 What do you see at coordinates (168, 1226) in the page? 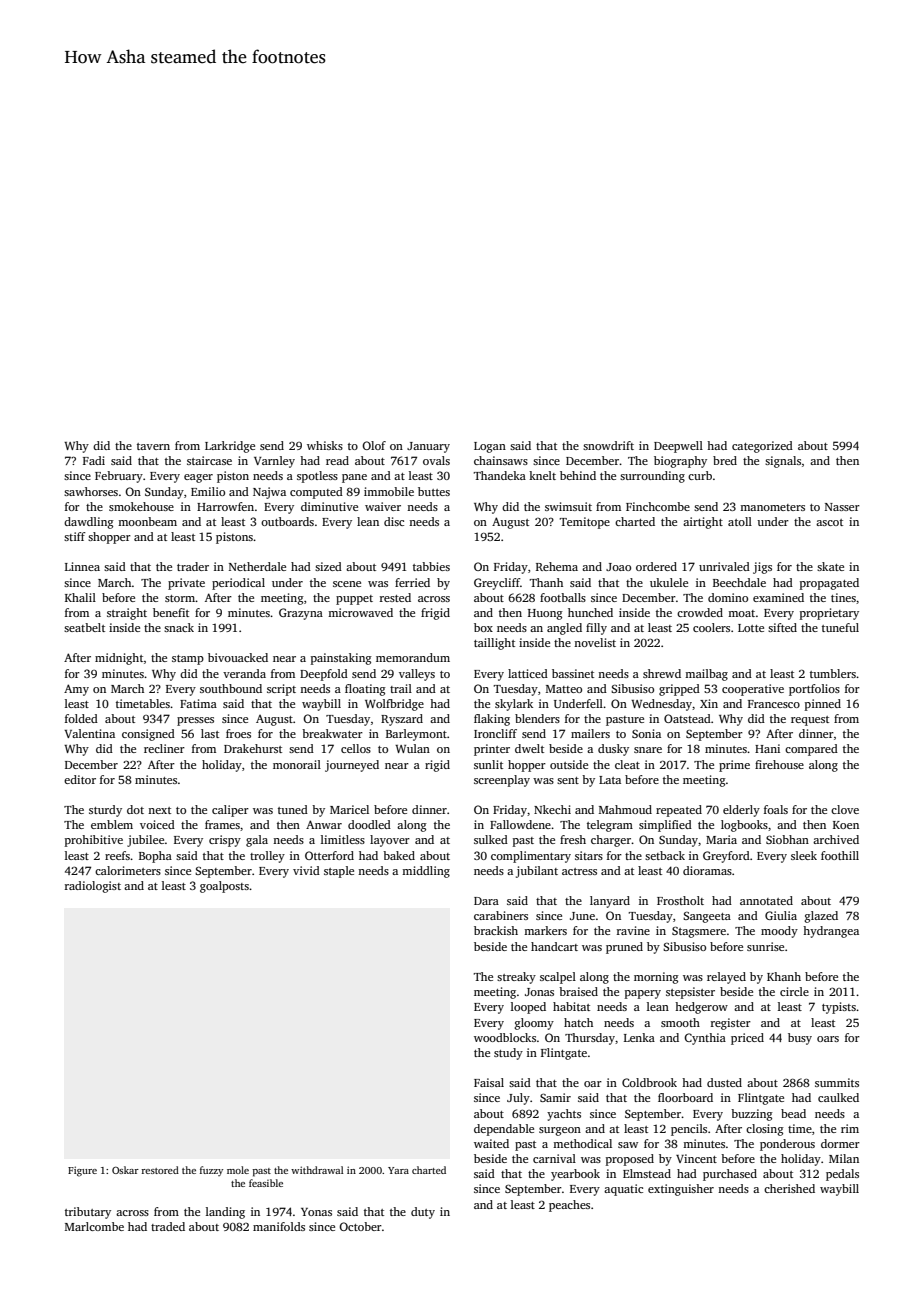
I see `traded` at bounding box center [168, 1226].
